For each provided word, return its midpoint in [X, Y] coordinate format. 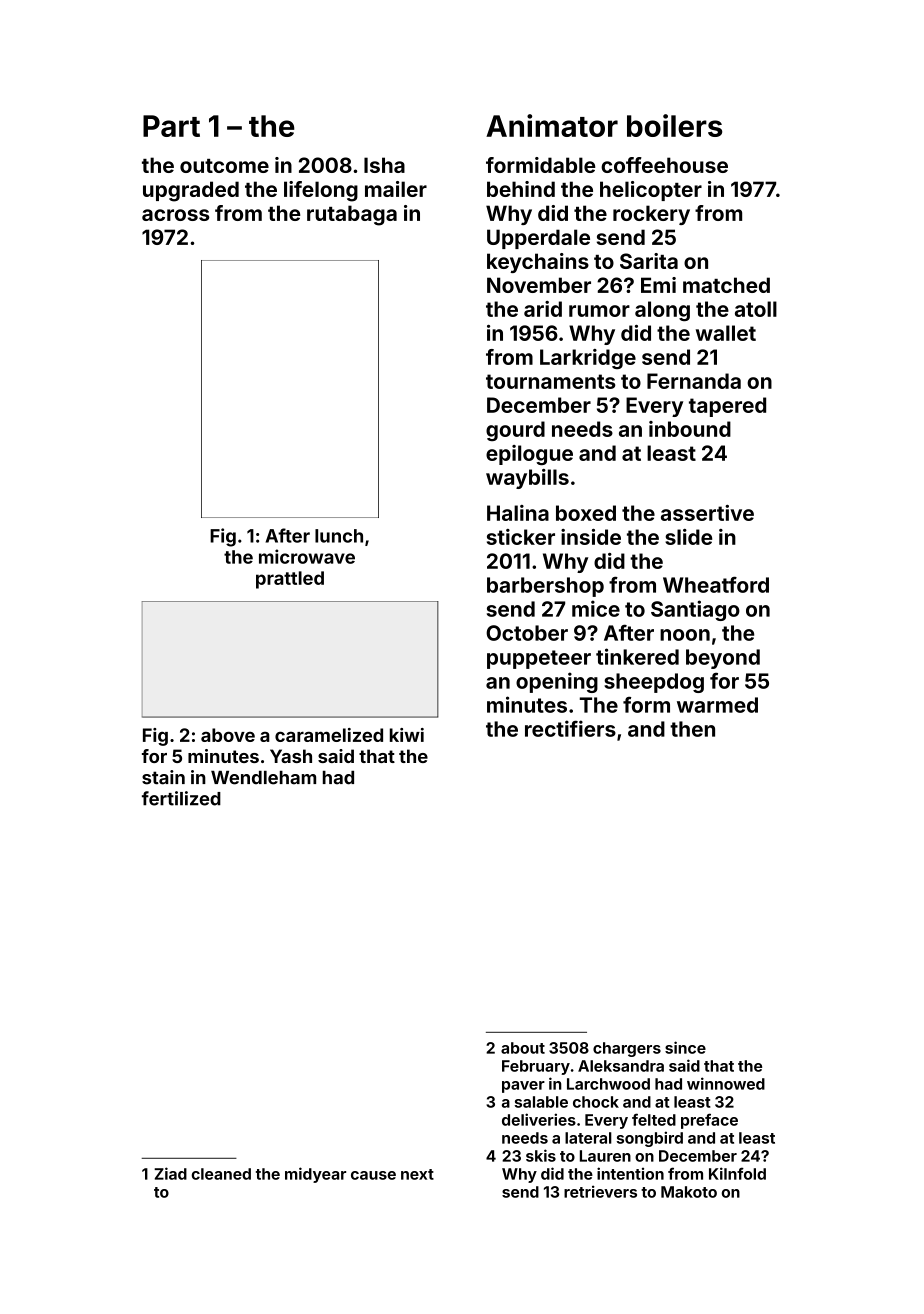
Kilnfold [737, 1173]
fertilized [181, 798]
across [176, 215]
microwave [307, 556]
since [685, 1047]
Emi [658, 285]
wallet [726, 333]
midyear [315, 1175]
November [539, 285]
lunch [339, 536]
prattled [290, 580]
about [523, 1048]
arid [543, 309]
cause [373, 1175]
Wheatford [716, 584]
